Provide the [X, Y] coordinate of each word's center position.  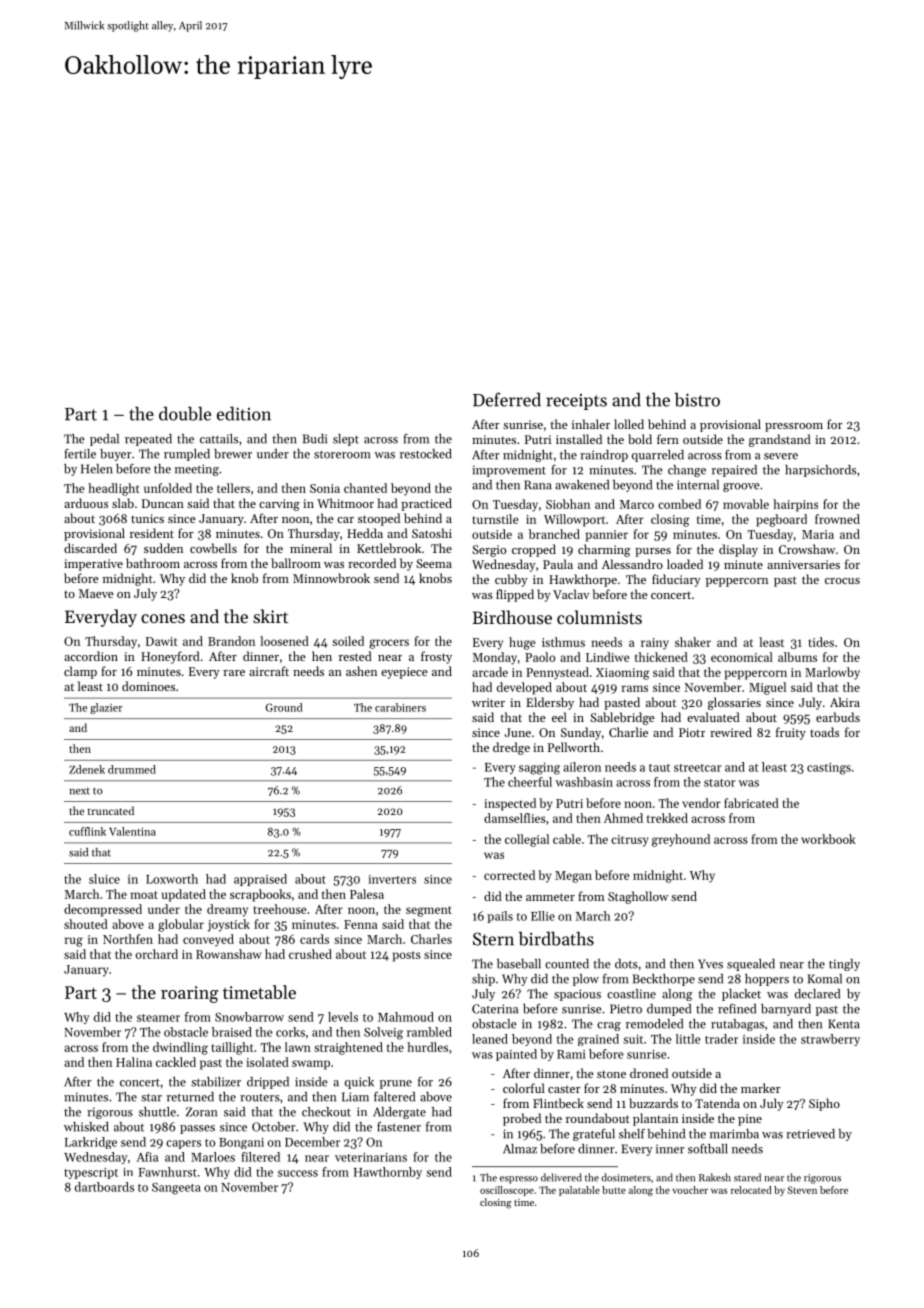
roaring [189, 994]
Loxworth [172, 879]
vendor [701, 803]
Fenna [360, 924]
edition [244, 413]
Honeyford [170, 657]
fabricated [751, 803]
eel [559, 717]
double [185, 413]
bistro [697, 400]
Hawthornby [388, 1173]
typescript [91, 1173]
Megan [573, 877]
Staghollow [638, 897]
